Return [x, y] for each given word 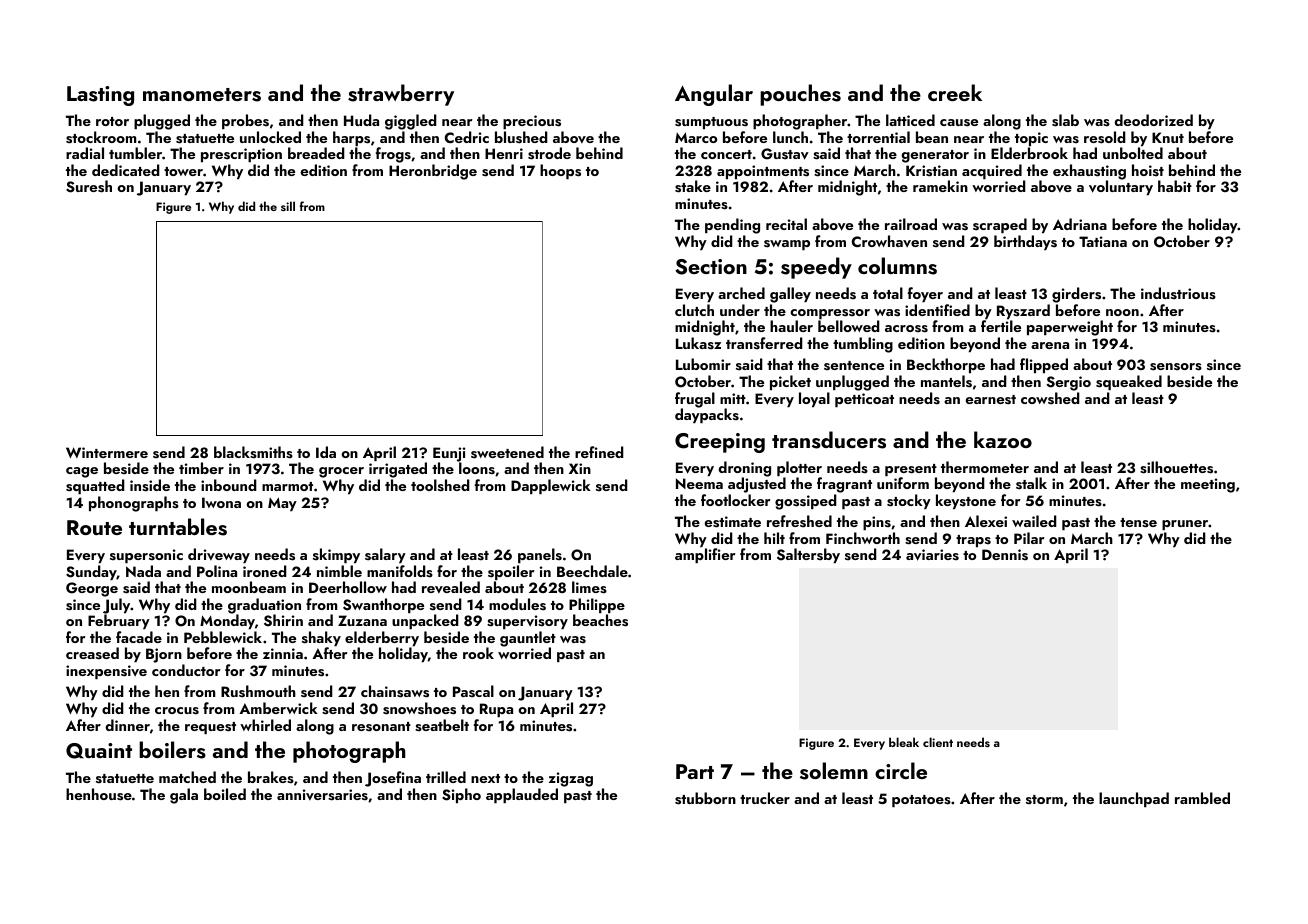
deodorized [1153, 120]
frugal [695, 400]
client [938, 742]
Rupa [496, 710]
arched [741, 293]
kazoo [1003, 439]
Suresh [89, 186]
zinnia [283, 653]
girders [1076, 295]
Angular [714, 95]
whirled [265, 725]
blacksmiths [253, 452]
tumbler [135, 153]
